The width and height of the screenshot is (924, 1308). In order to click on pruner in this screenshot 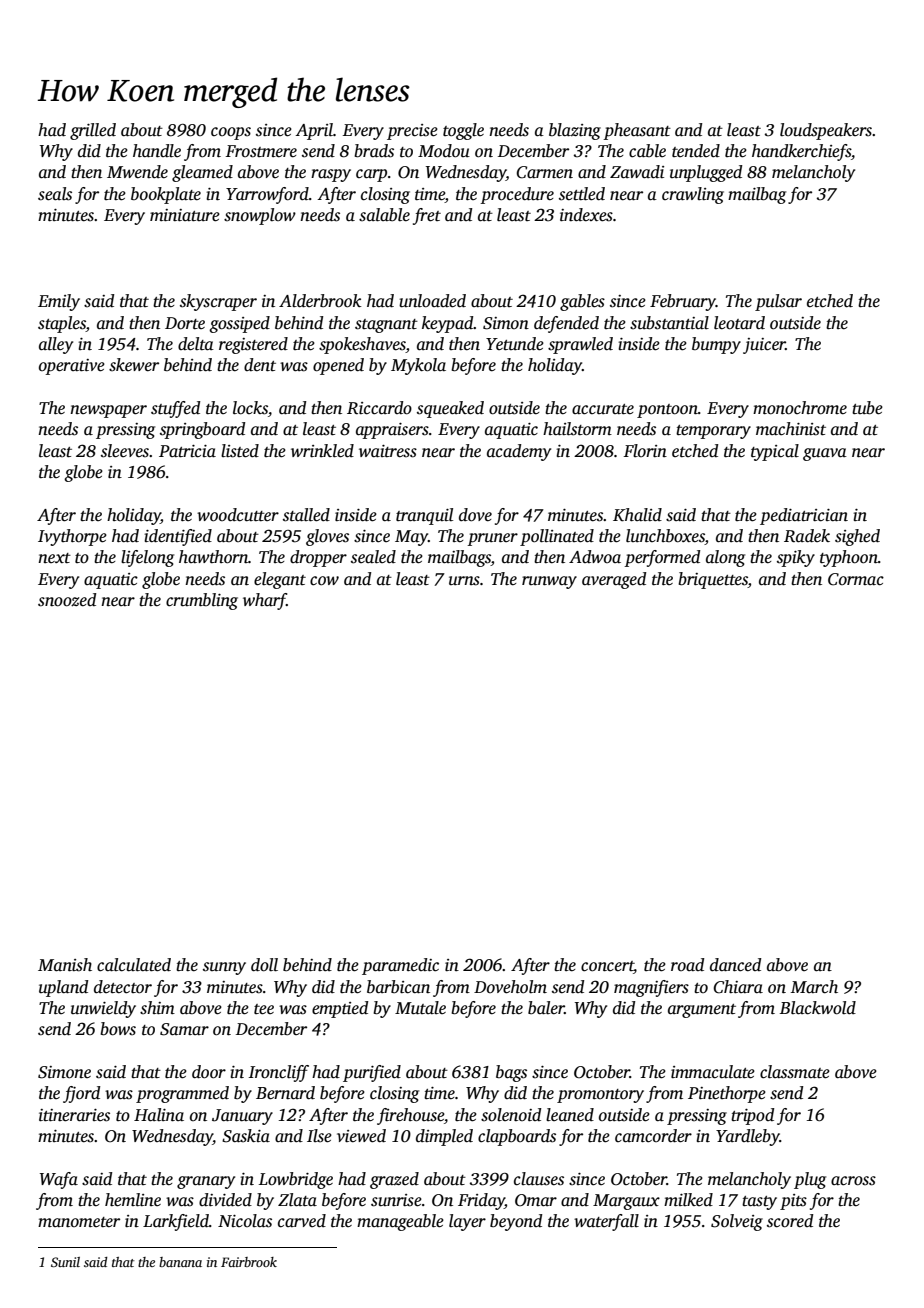, I will do `click(492, 539)`.
